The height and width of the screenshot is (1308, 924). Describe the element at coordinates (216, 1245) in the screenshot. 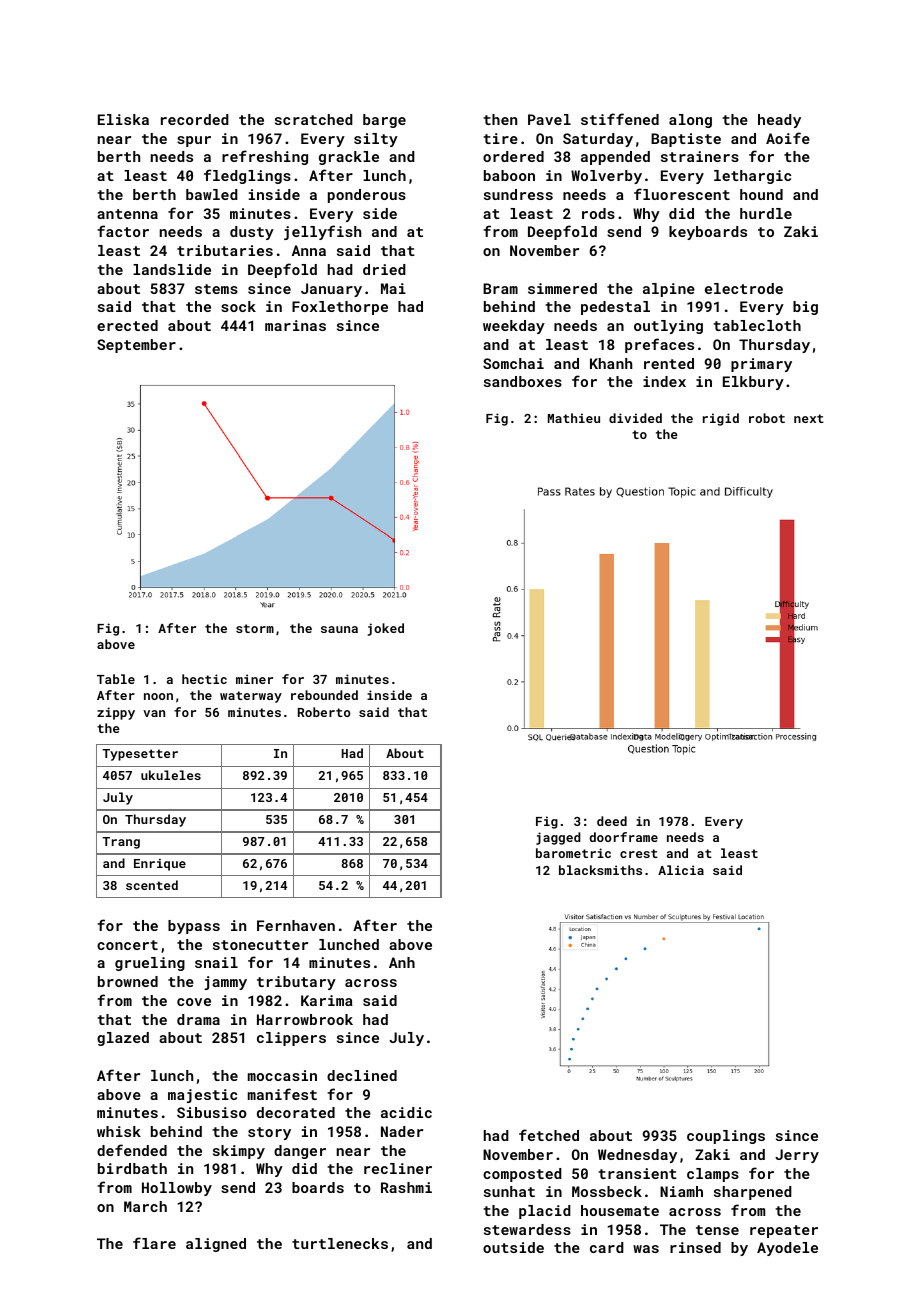

I see `aligned` at that location.
